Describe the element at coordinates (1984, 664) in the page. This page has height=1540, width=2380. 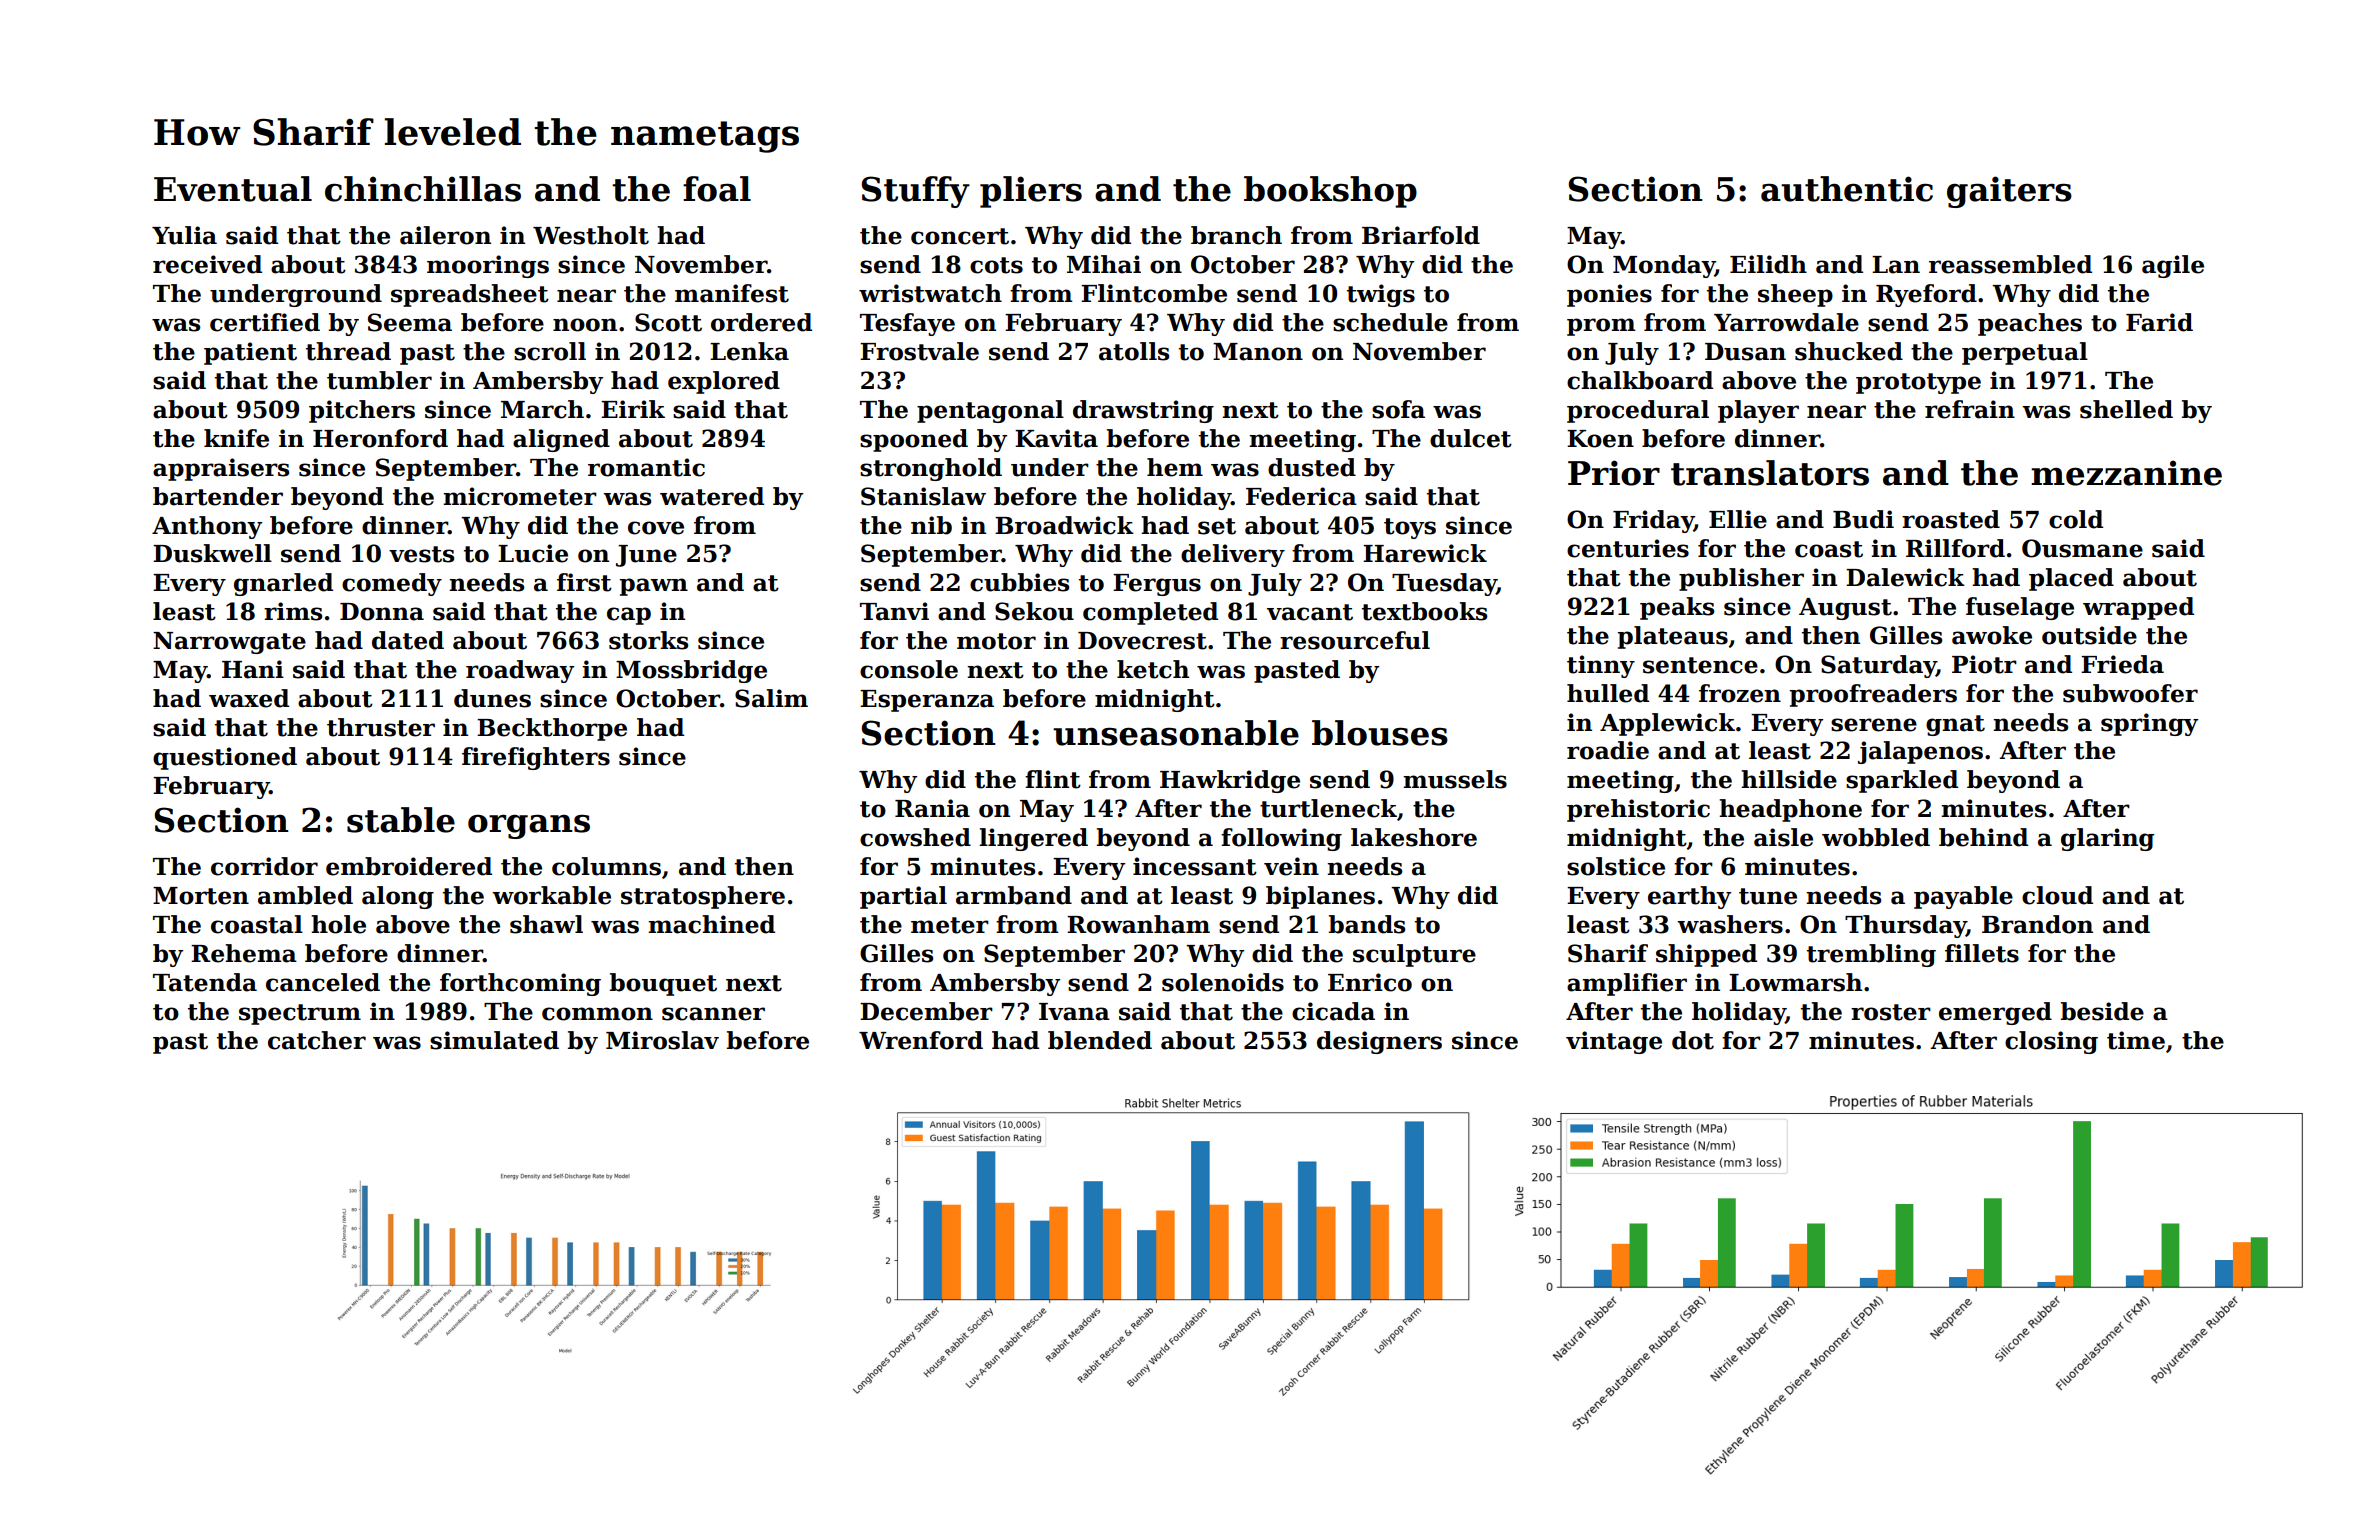
I see `Piotr` at that location.
